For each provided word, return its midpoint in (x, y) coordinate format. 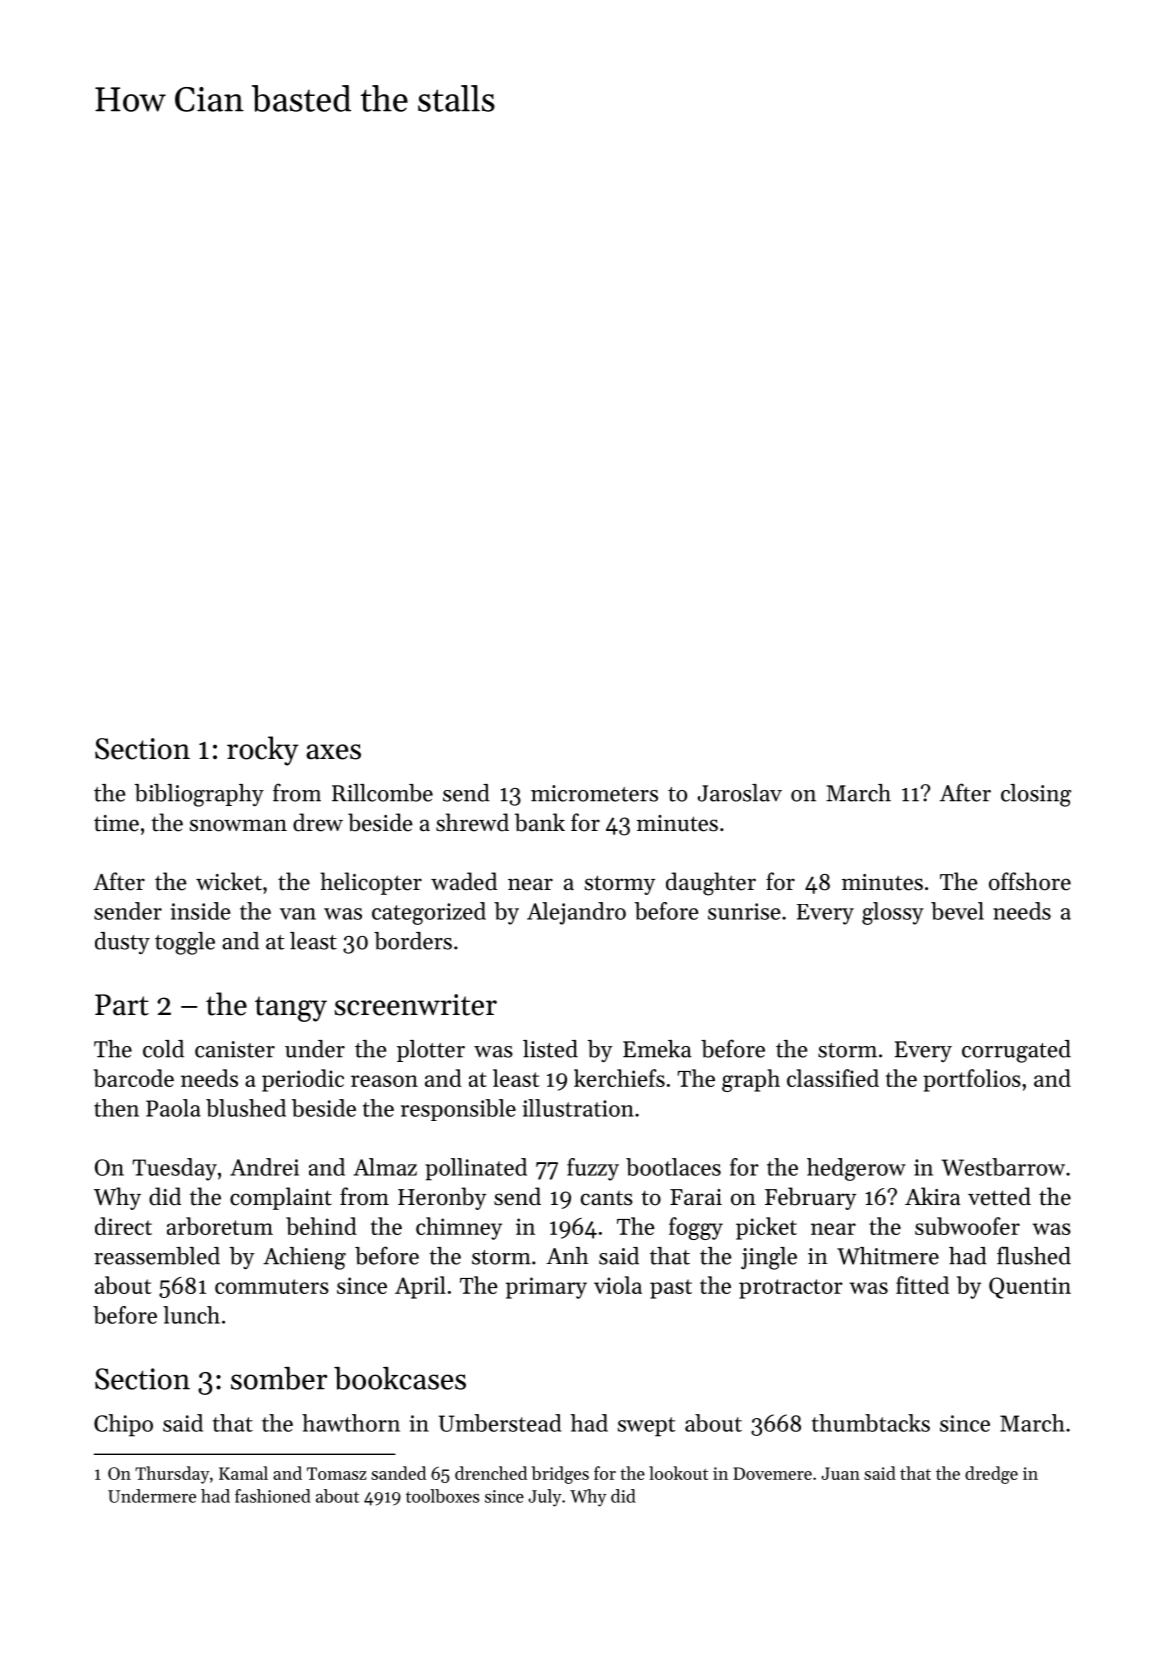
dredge (991, 1475)
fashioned (273, 1496)
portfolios (972, 1080)
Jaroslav (740, 793)
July (544, 1498)
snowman (238, 825)
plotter (431, 1051)
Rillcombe (382, 793)
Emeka (657, 1049)
